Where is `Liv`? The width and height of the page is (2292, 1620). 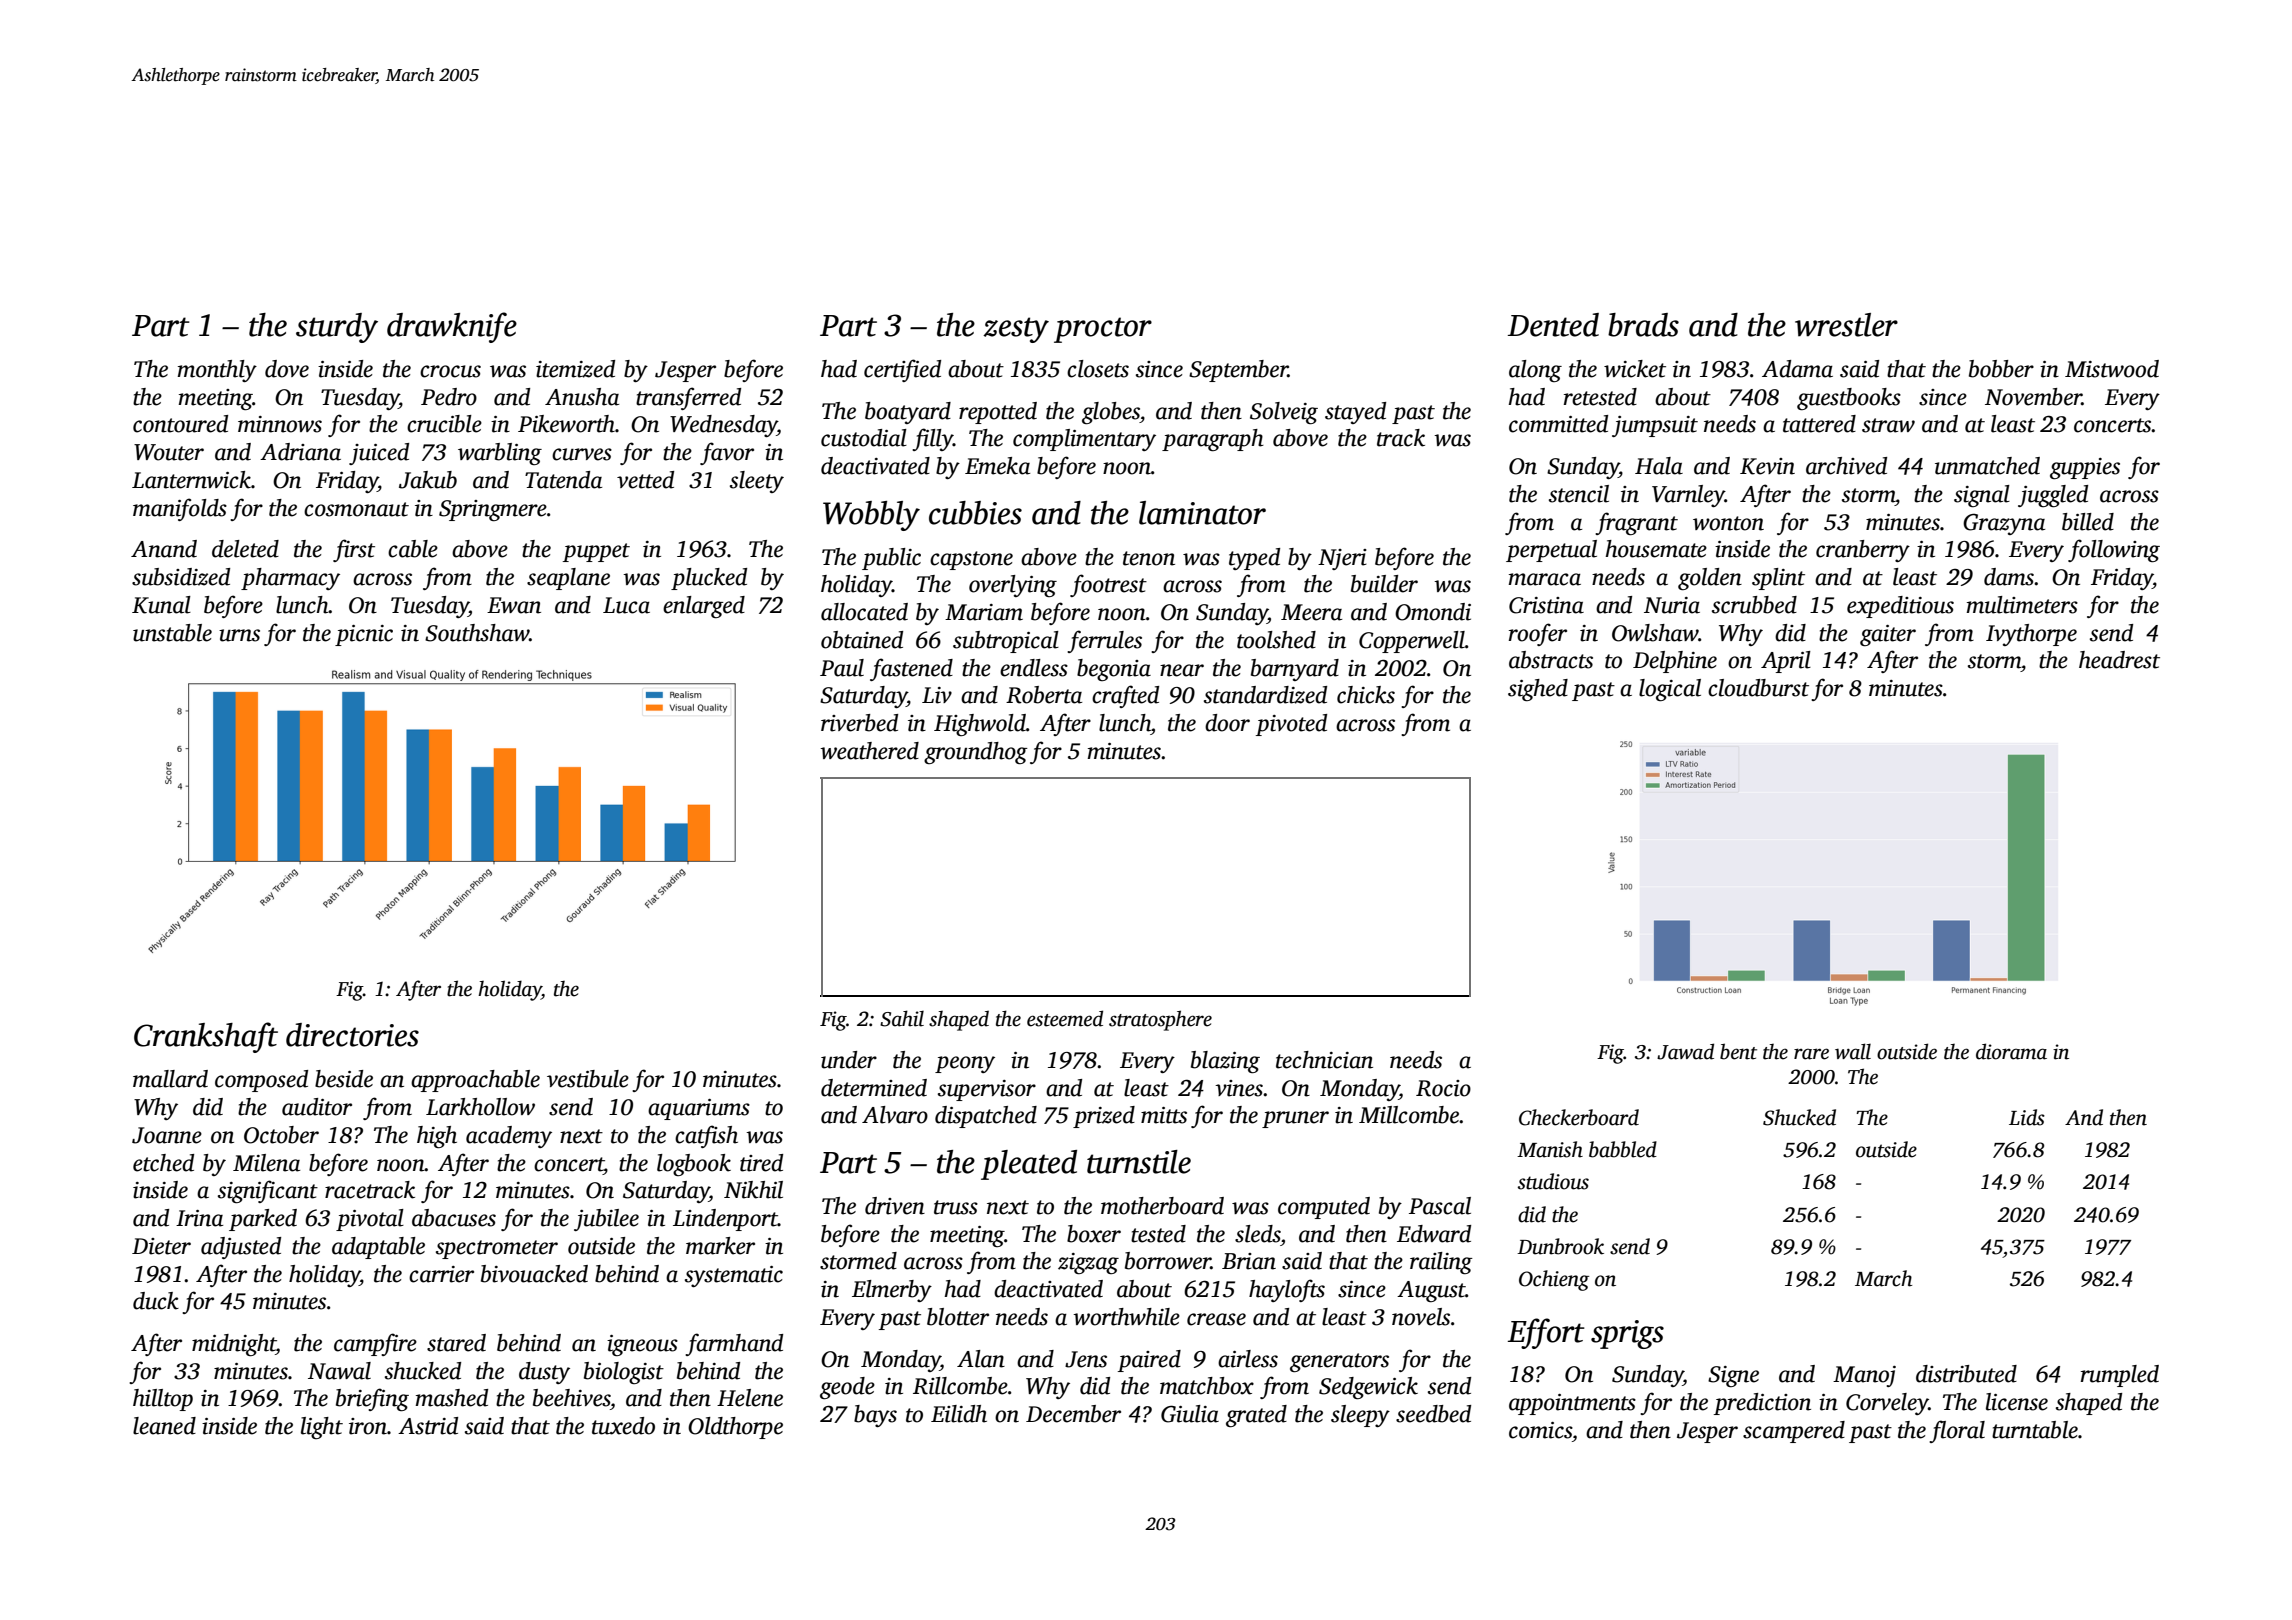 Liv is located at coordinates (937, 695).
